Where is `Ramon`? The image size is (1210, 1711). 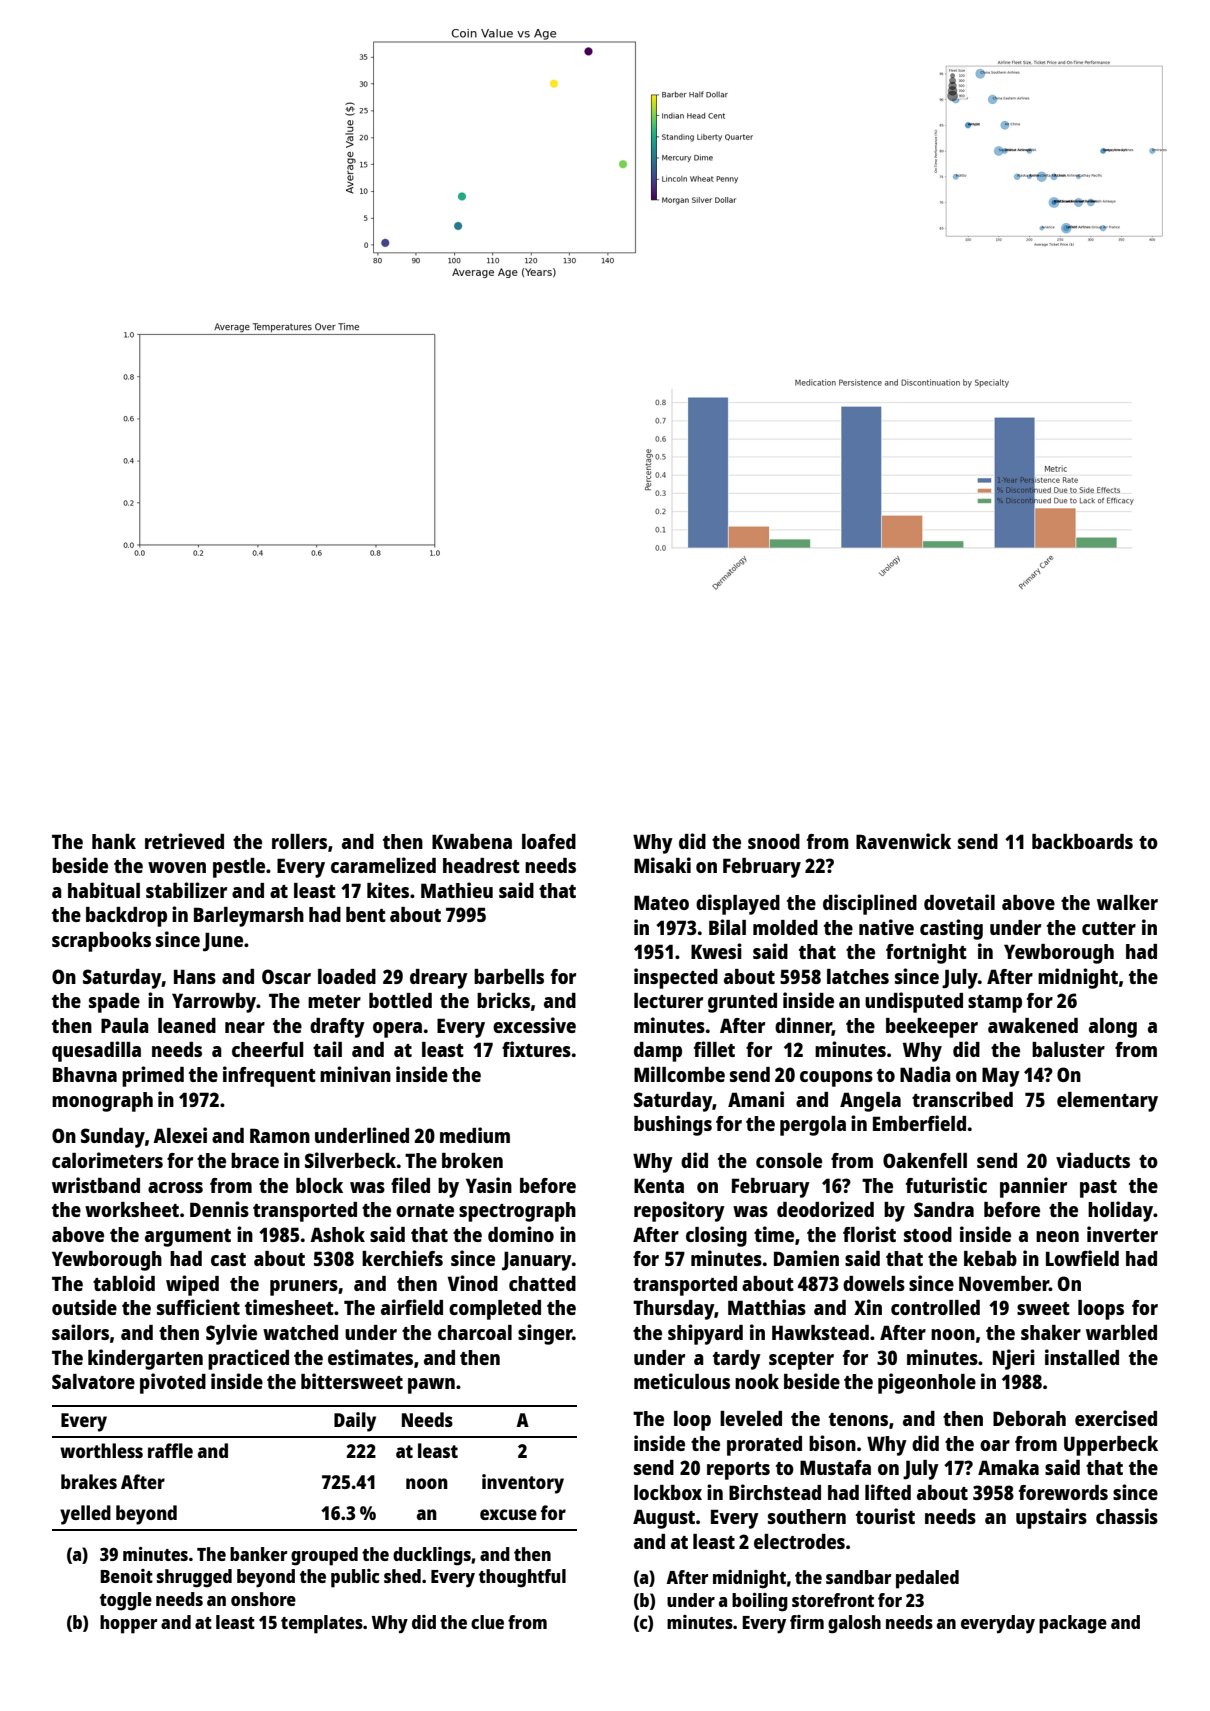 Ramon is located at coordinates (280, 1135).
